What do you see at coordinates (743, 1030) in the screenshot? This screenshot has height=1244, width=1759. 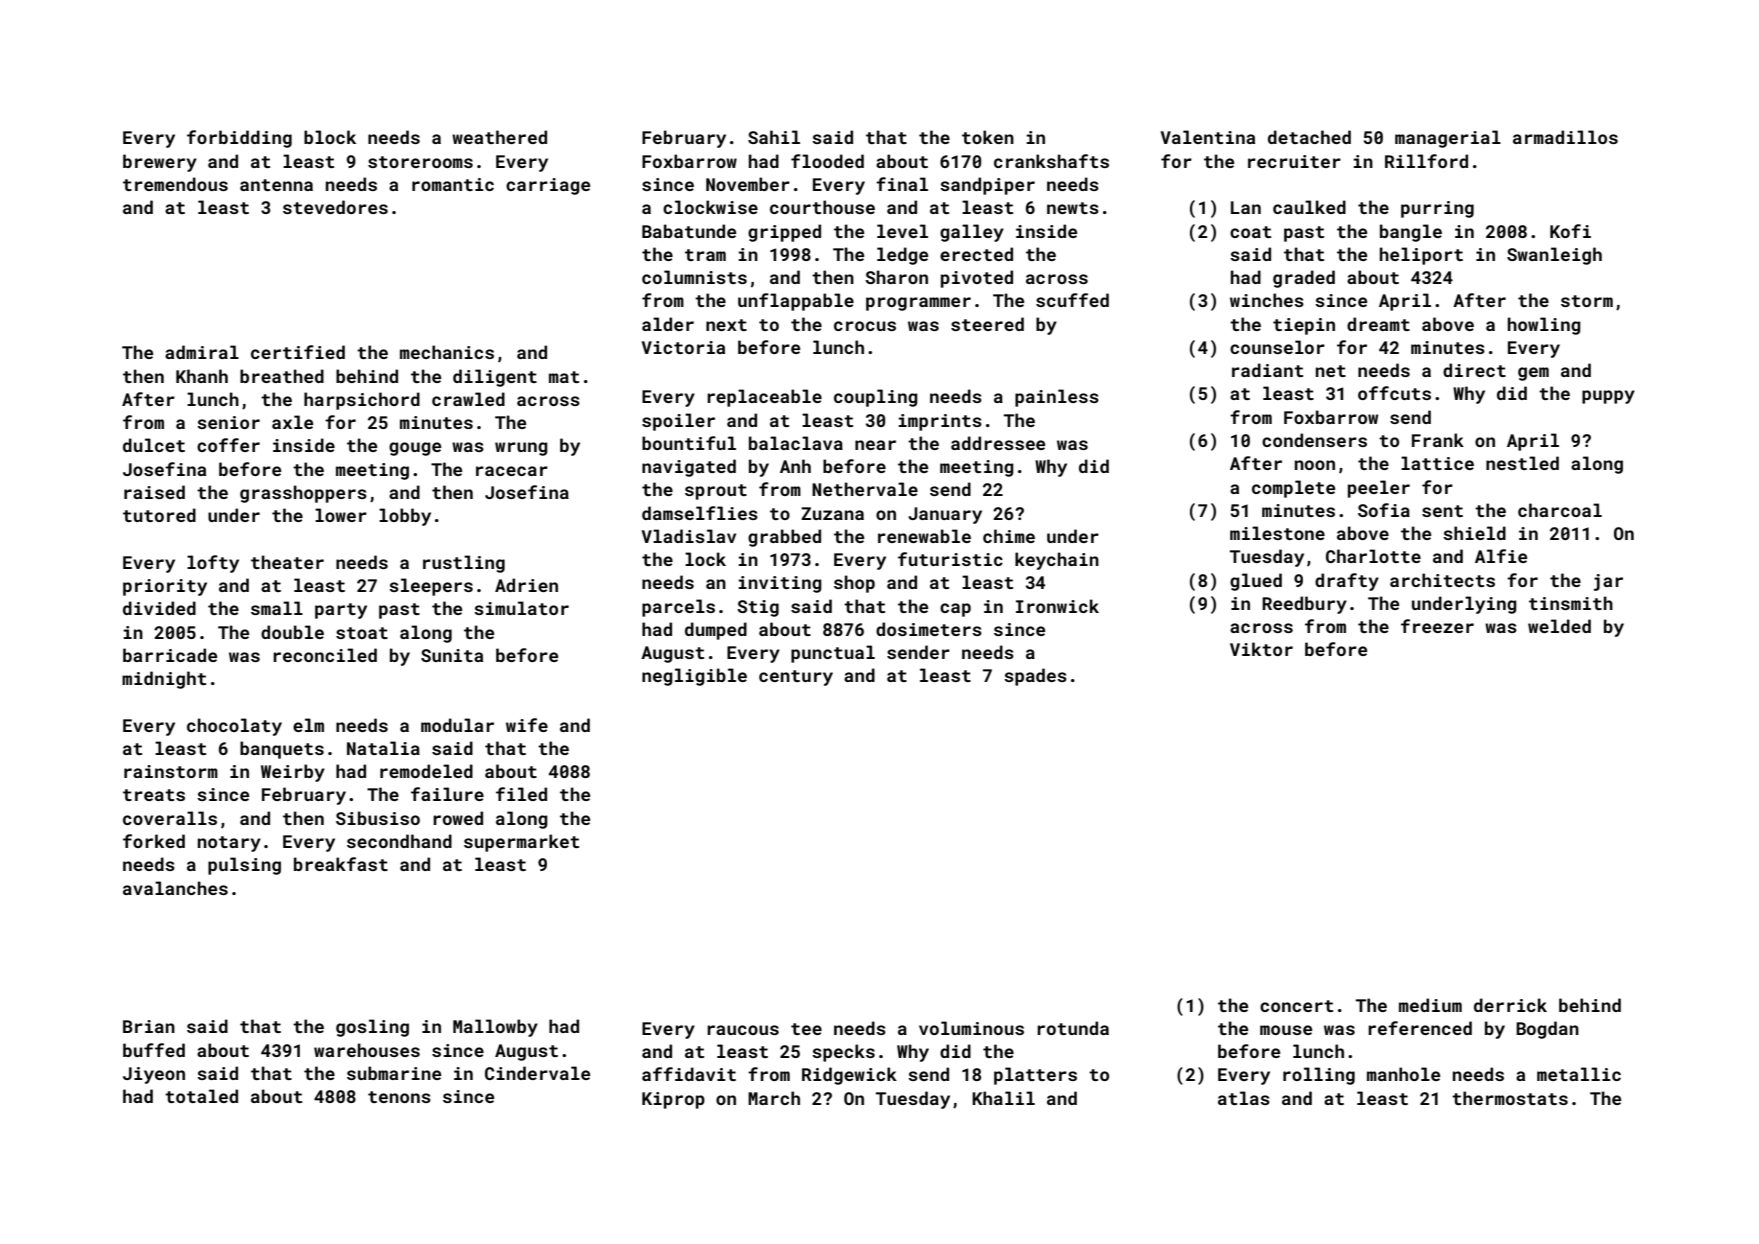 I see `raucous` at bounding box center [743, 1030].
